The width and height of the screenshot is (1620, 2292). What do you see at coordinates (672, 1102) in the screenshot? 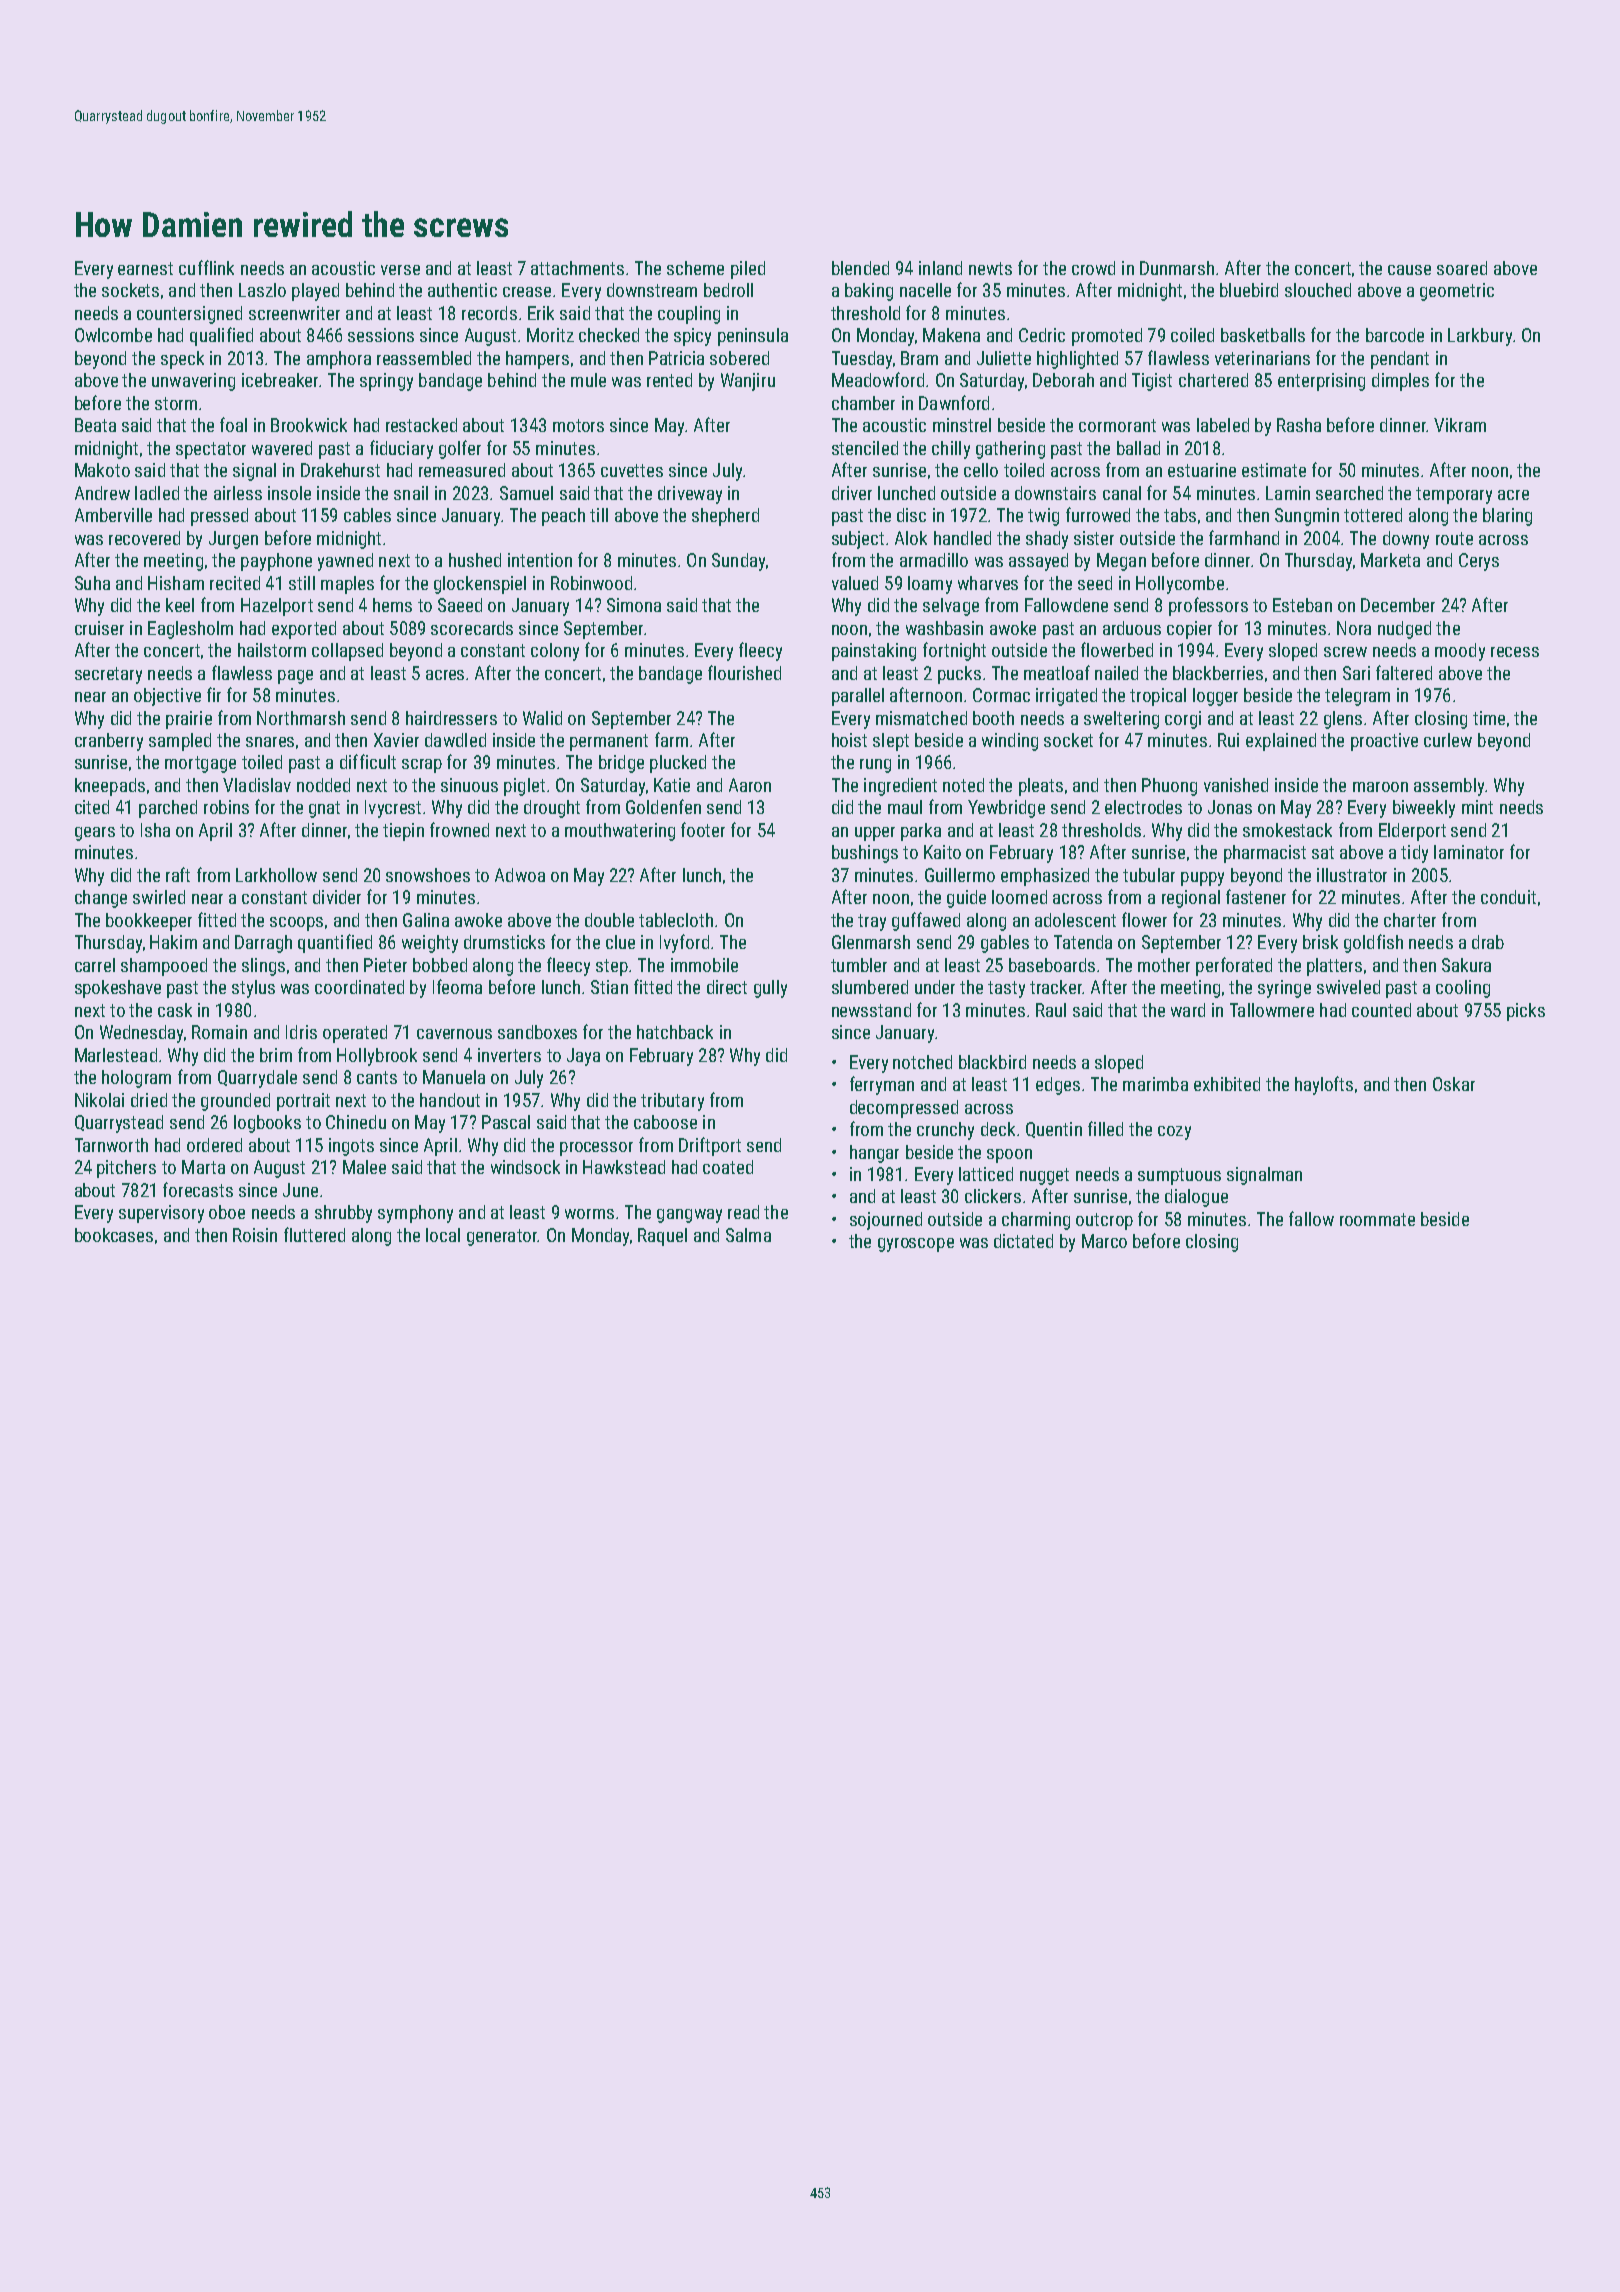
I see `tributary` at bounding box center [672, 1102].
